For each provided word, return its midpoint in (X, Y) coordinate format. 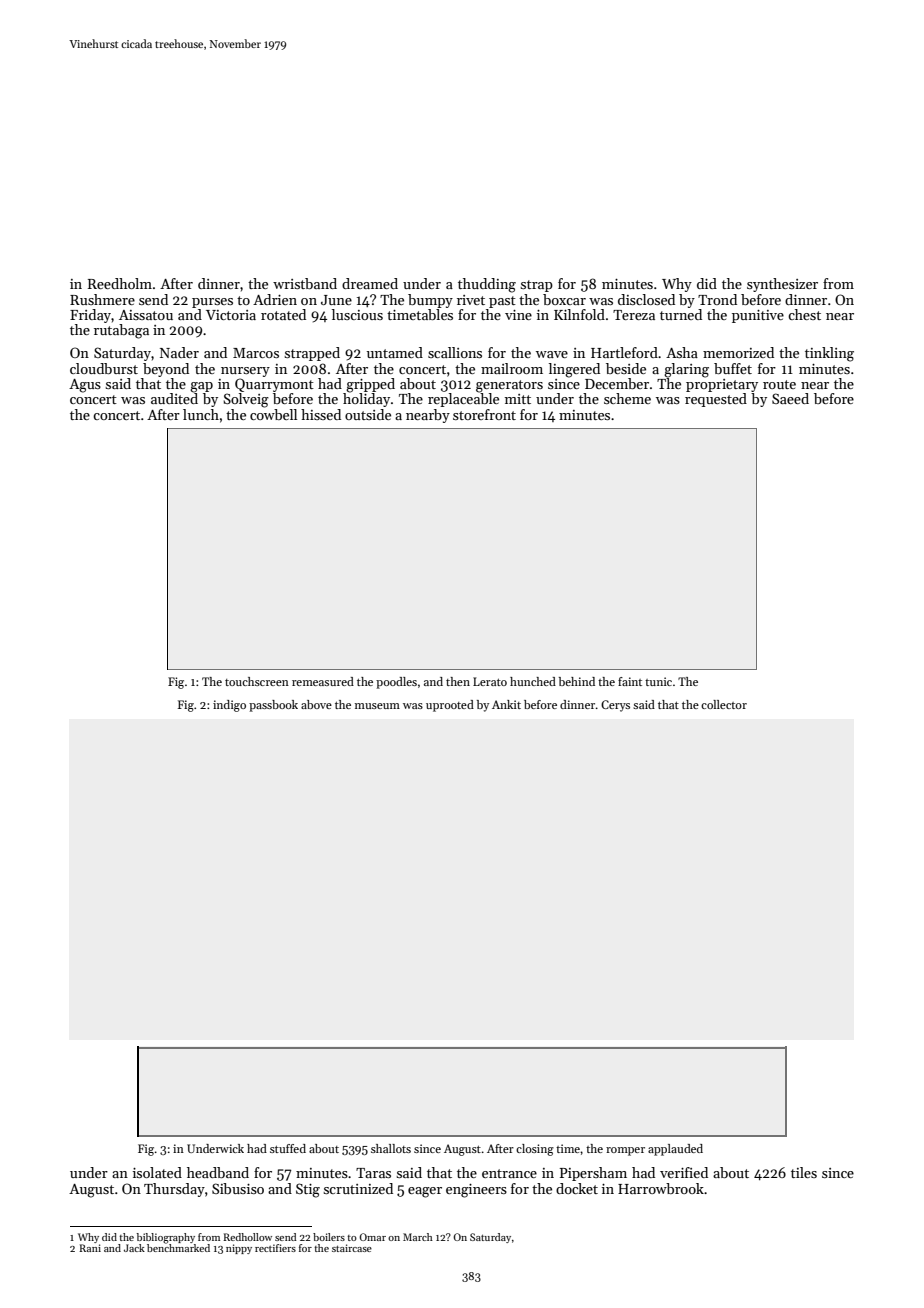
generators (509, 386)
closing (535, 1150)
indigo (229, 706)
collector (724, 704)
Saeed (790, 398)
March (418, 1237)
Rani (90, 1248)
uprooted (450, 706)
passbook (273, 706)
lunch (201, 414)
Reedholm (120, 283)
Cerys (615, 706)
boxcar (564, 299)
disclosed (646, 299)
